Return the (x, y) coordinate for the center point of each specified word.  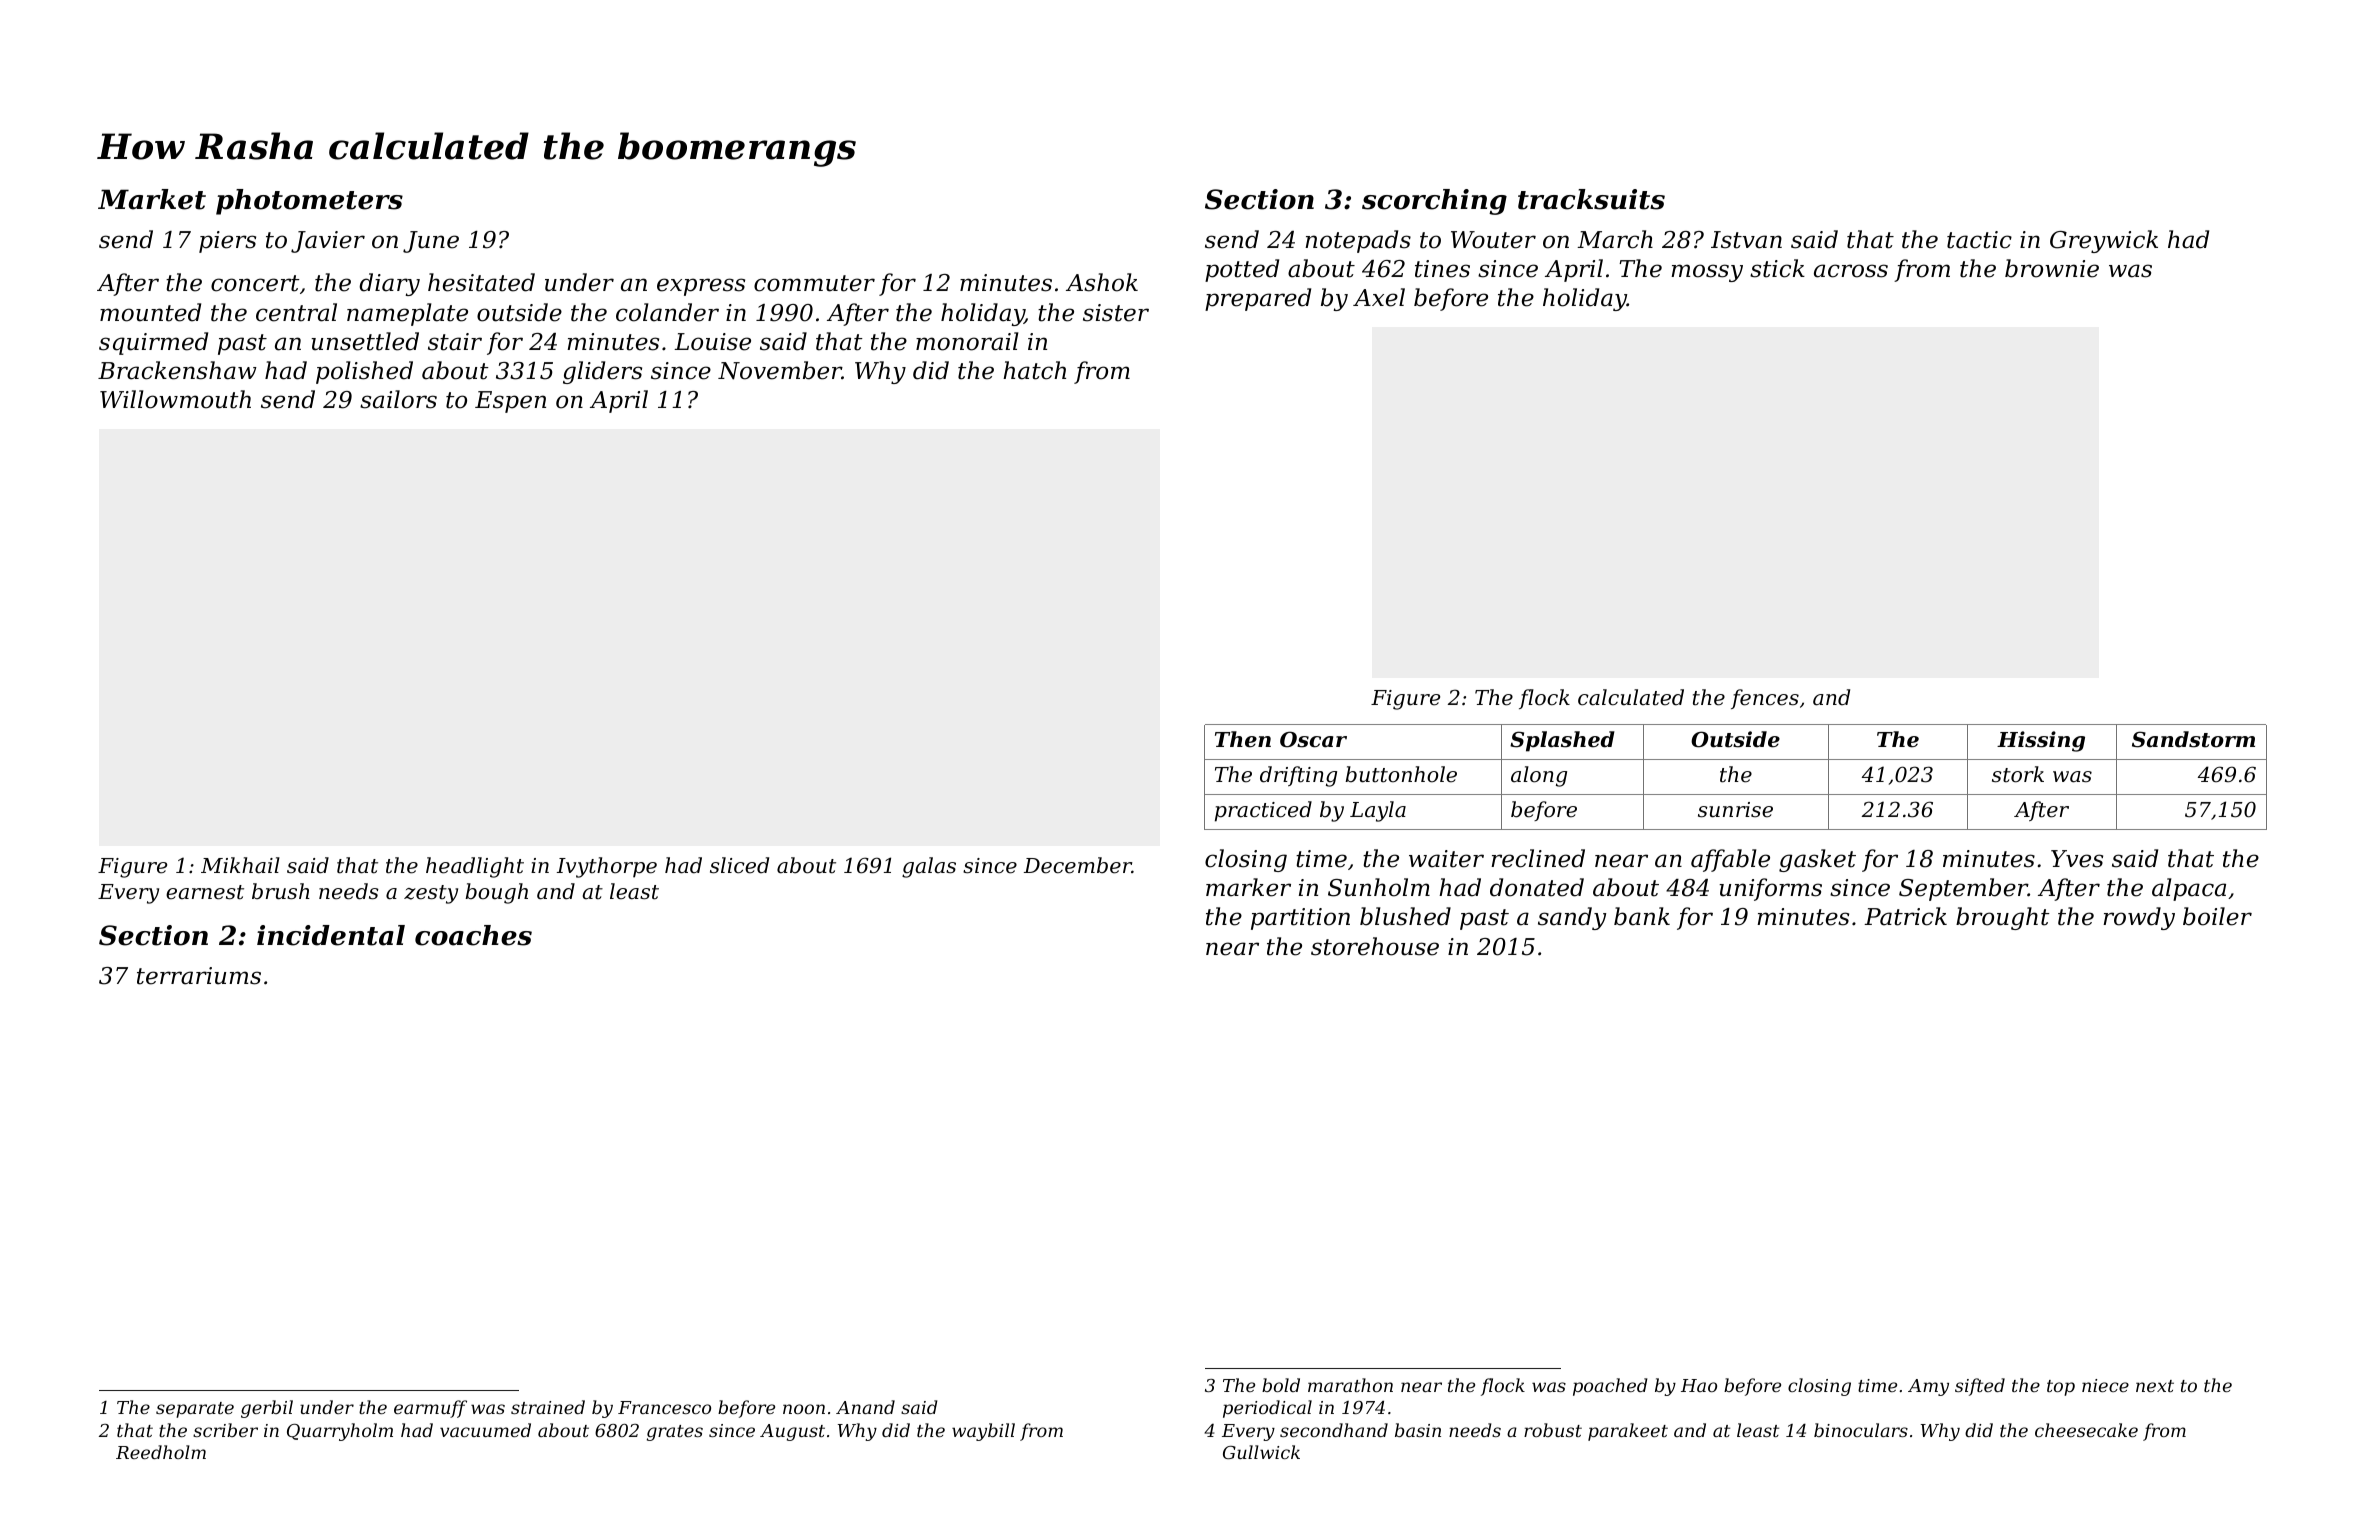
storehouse (1375, 946)
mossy (1707, 273)
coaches (473, 935)
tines (1442, 269)
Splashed (1562, 741)
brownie (2052, 268)
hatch (1034, 370)
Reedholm (161, 1452)
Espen (510, 402)
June (431, 242)
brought (2003, 918)
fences (1765, 699)
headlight (475, 867)
